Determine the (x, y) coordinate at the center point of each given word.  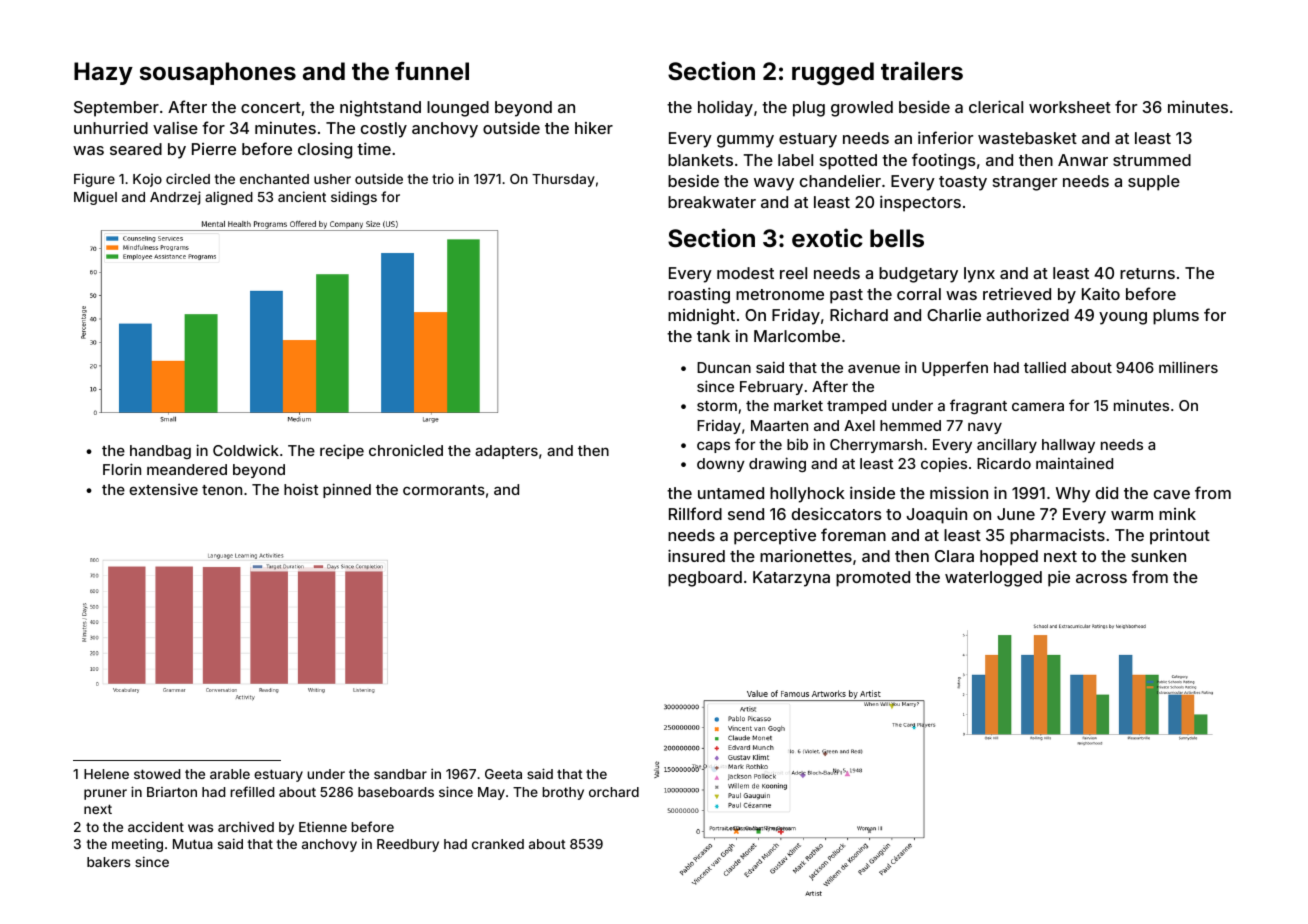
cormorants (444, 490)
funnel (432, 71)
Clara (954, 556)
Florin (122, 469)
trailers (922, 71)
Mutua (193, 844)
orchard (614, 792)
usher (332, 179)
